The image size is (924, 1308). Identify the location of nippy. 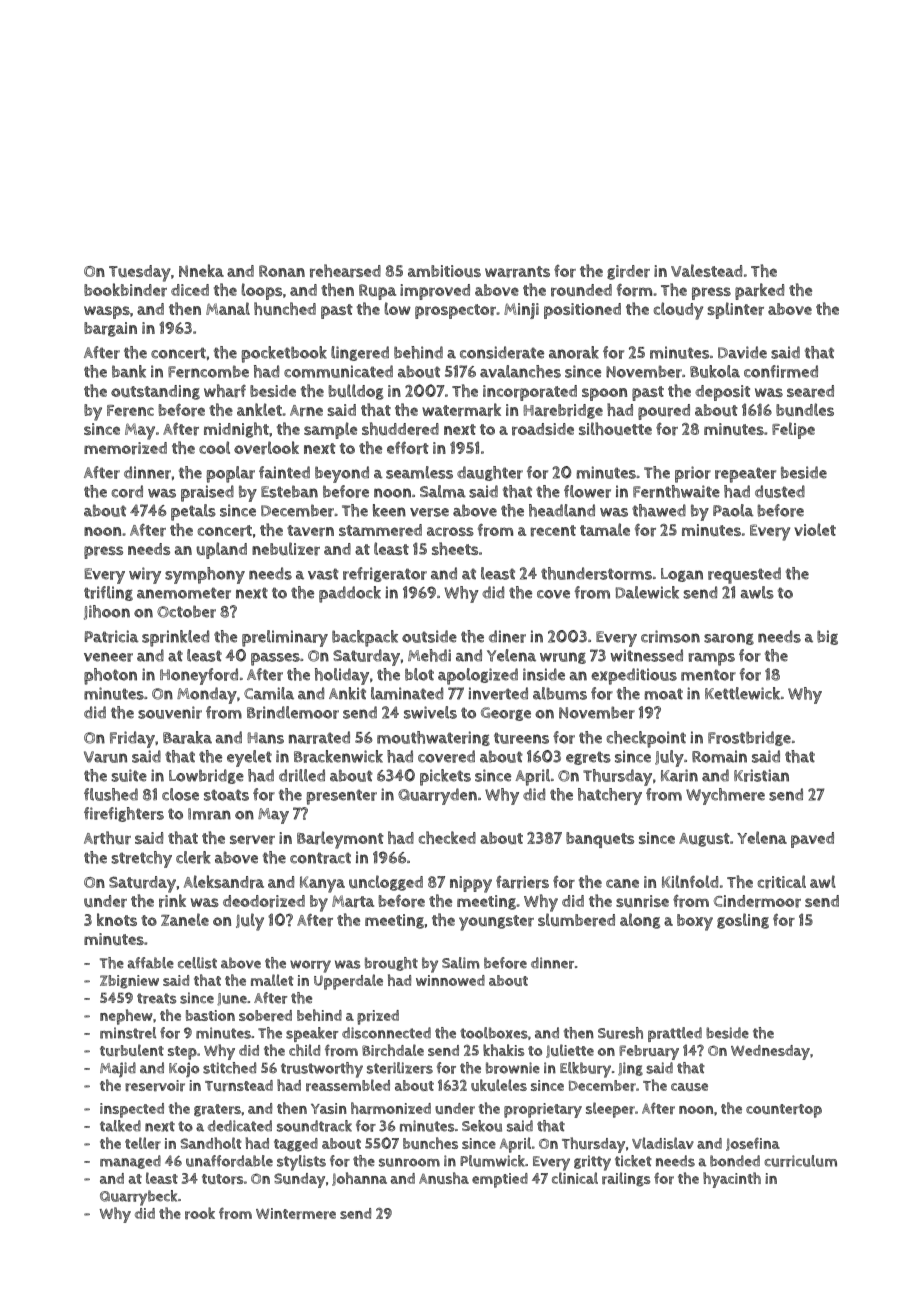
(471, 884).
